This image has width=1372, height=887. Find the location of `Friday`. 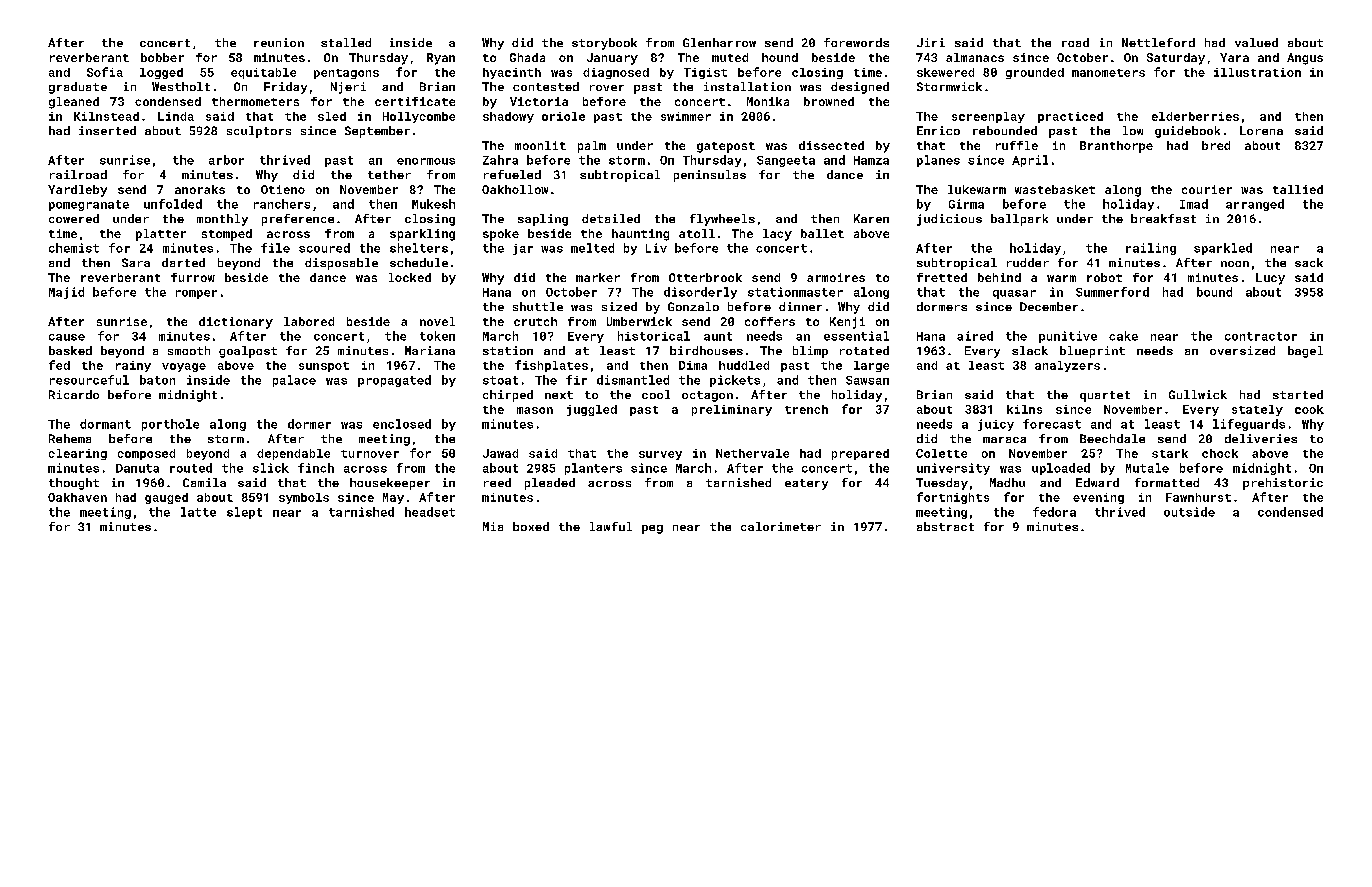

Friday is located at coordinates (285, 88).
